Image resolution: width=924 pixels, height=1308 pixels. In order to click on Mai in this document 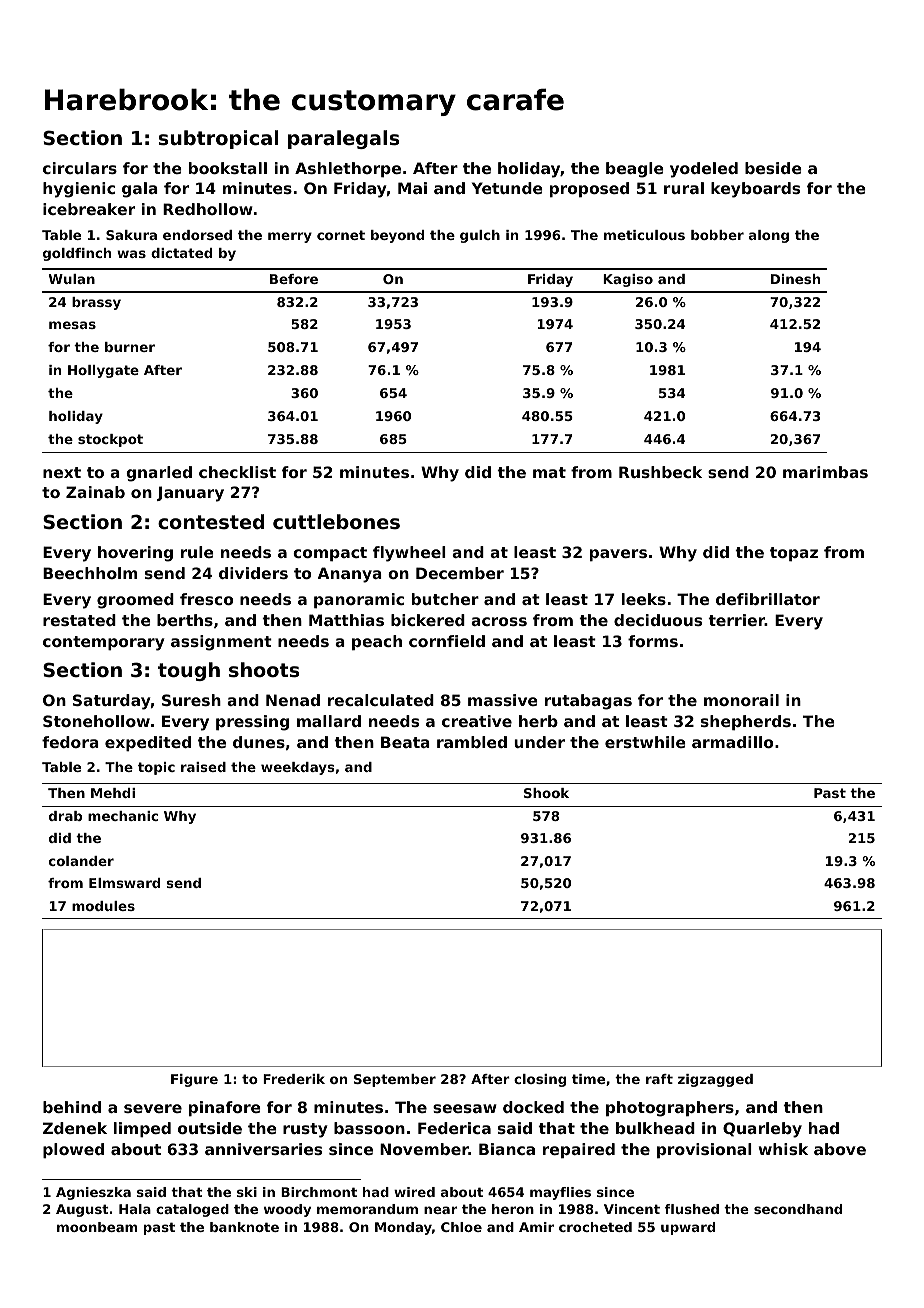, I will do `click(412, 188)`.
